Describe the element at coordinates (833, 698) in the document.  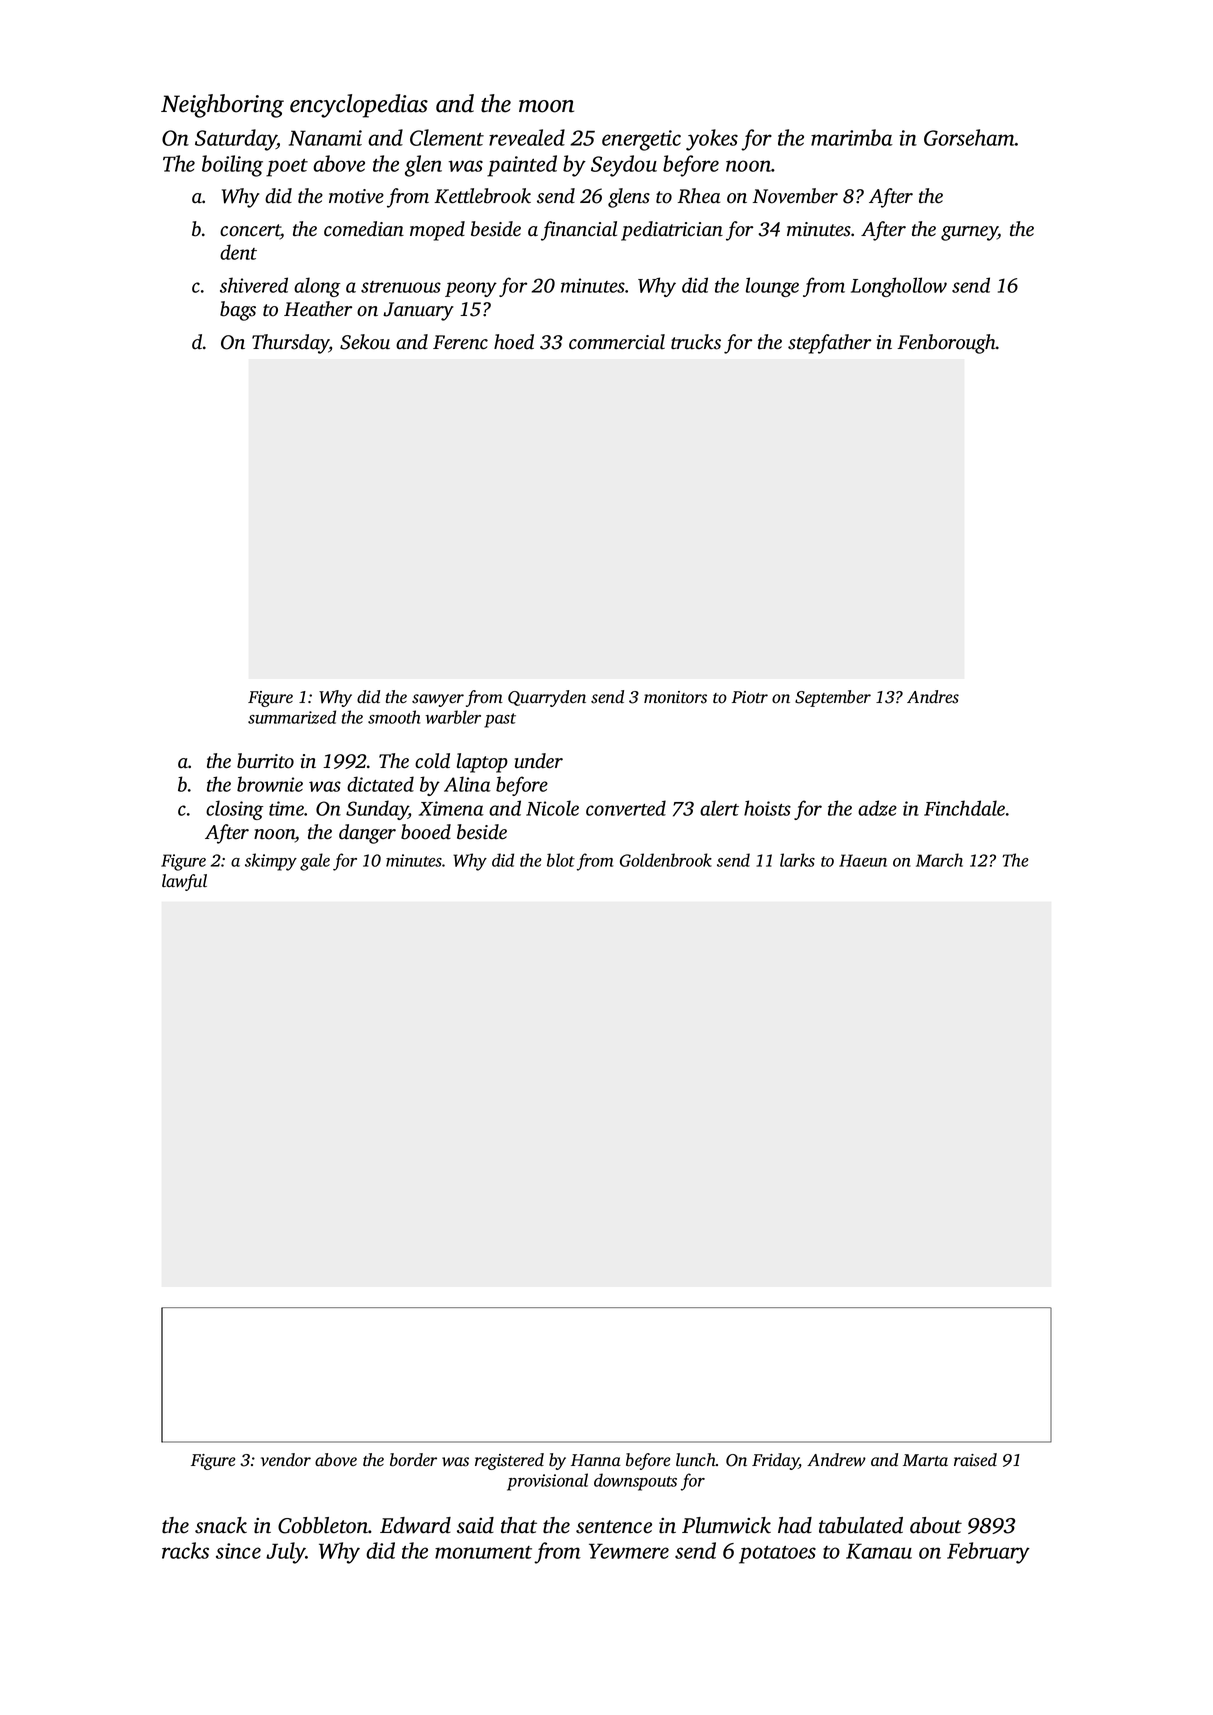
I see `September` at that location.
